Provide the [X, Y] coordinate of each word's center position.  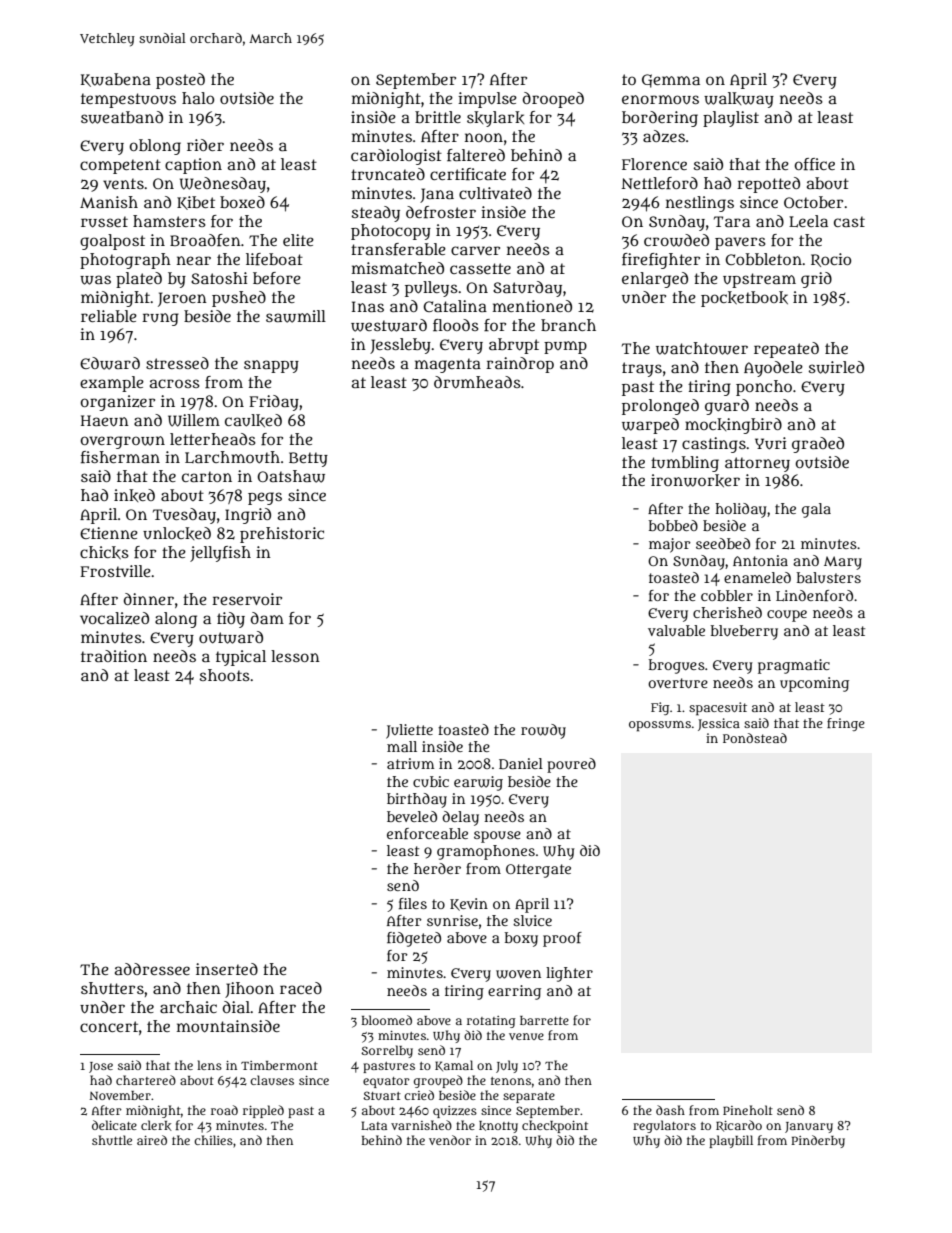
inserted [227, 969]
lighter [569, 974]
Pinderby [818, 1141]
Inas [368, 306]
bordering [660, 119]
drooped [553, 100]
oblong [155, 147]
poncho [764, 388]
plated [139, 280]
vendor [450, 1140]
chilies [213, 1140]
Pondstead [755, 738]
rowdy [543, 731]
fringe [846, 724]
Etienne [109, 533]
